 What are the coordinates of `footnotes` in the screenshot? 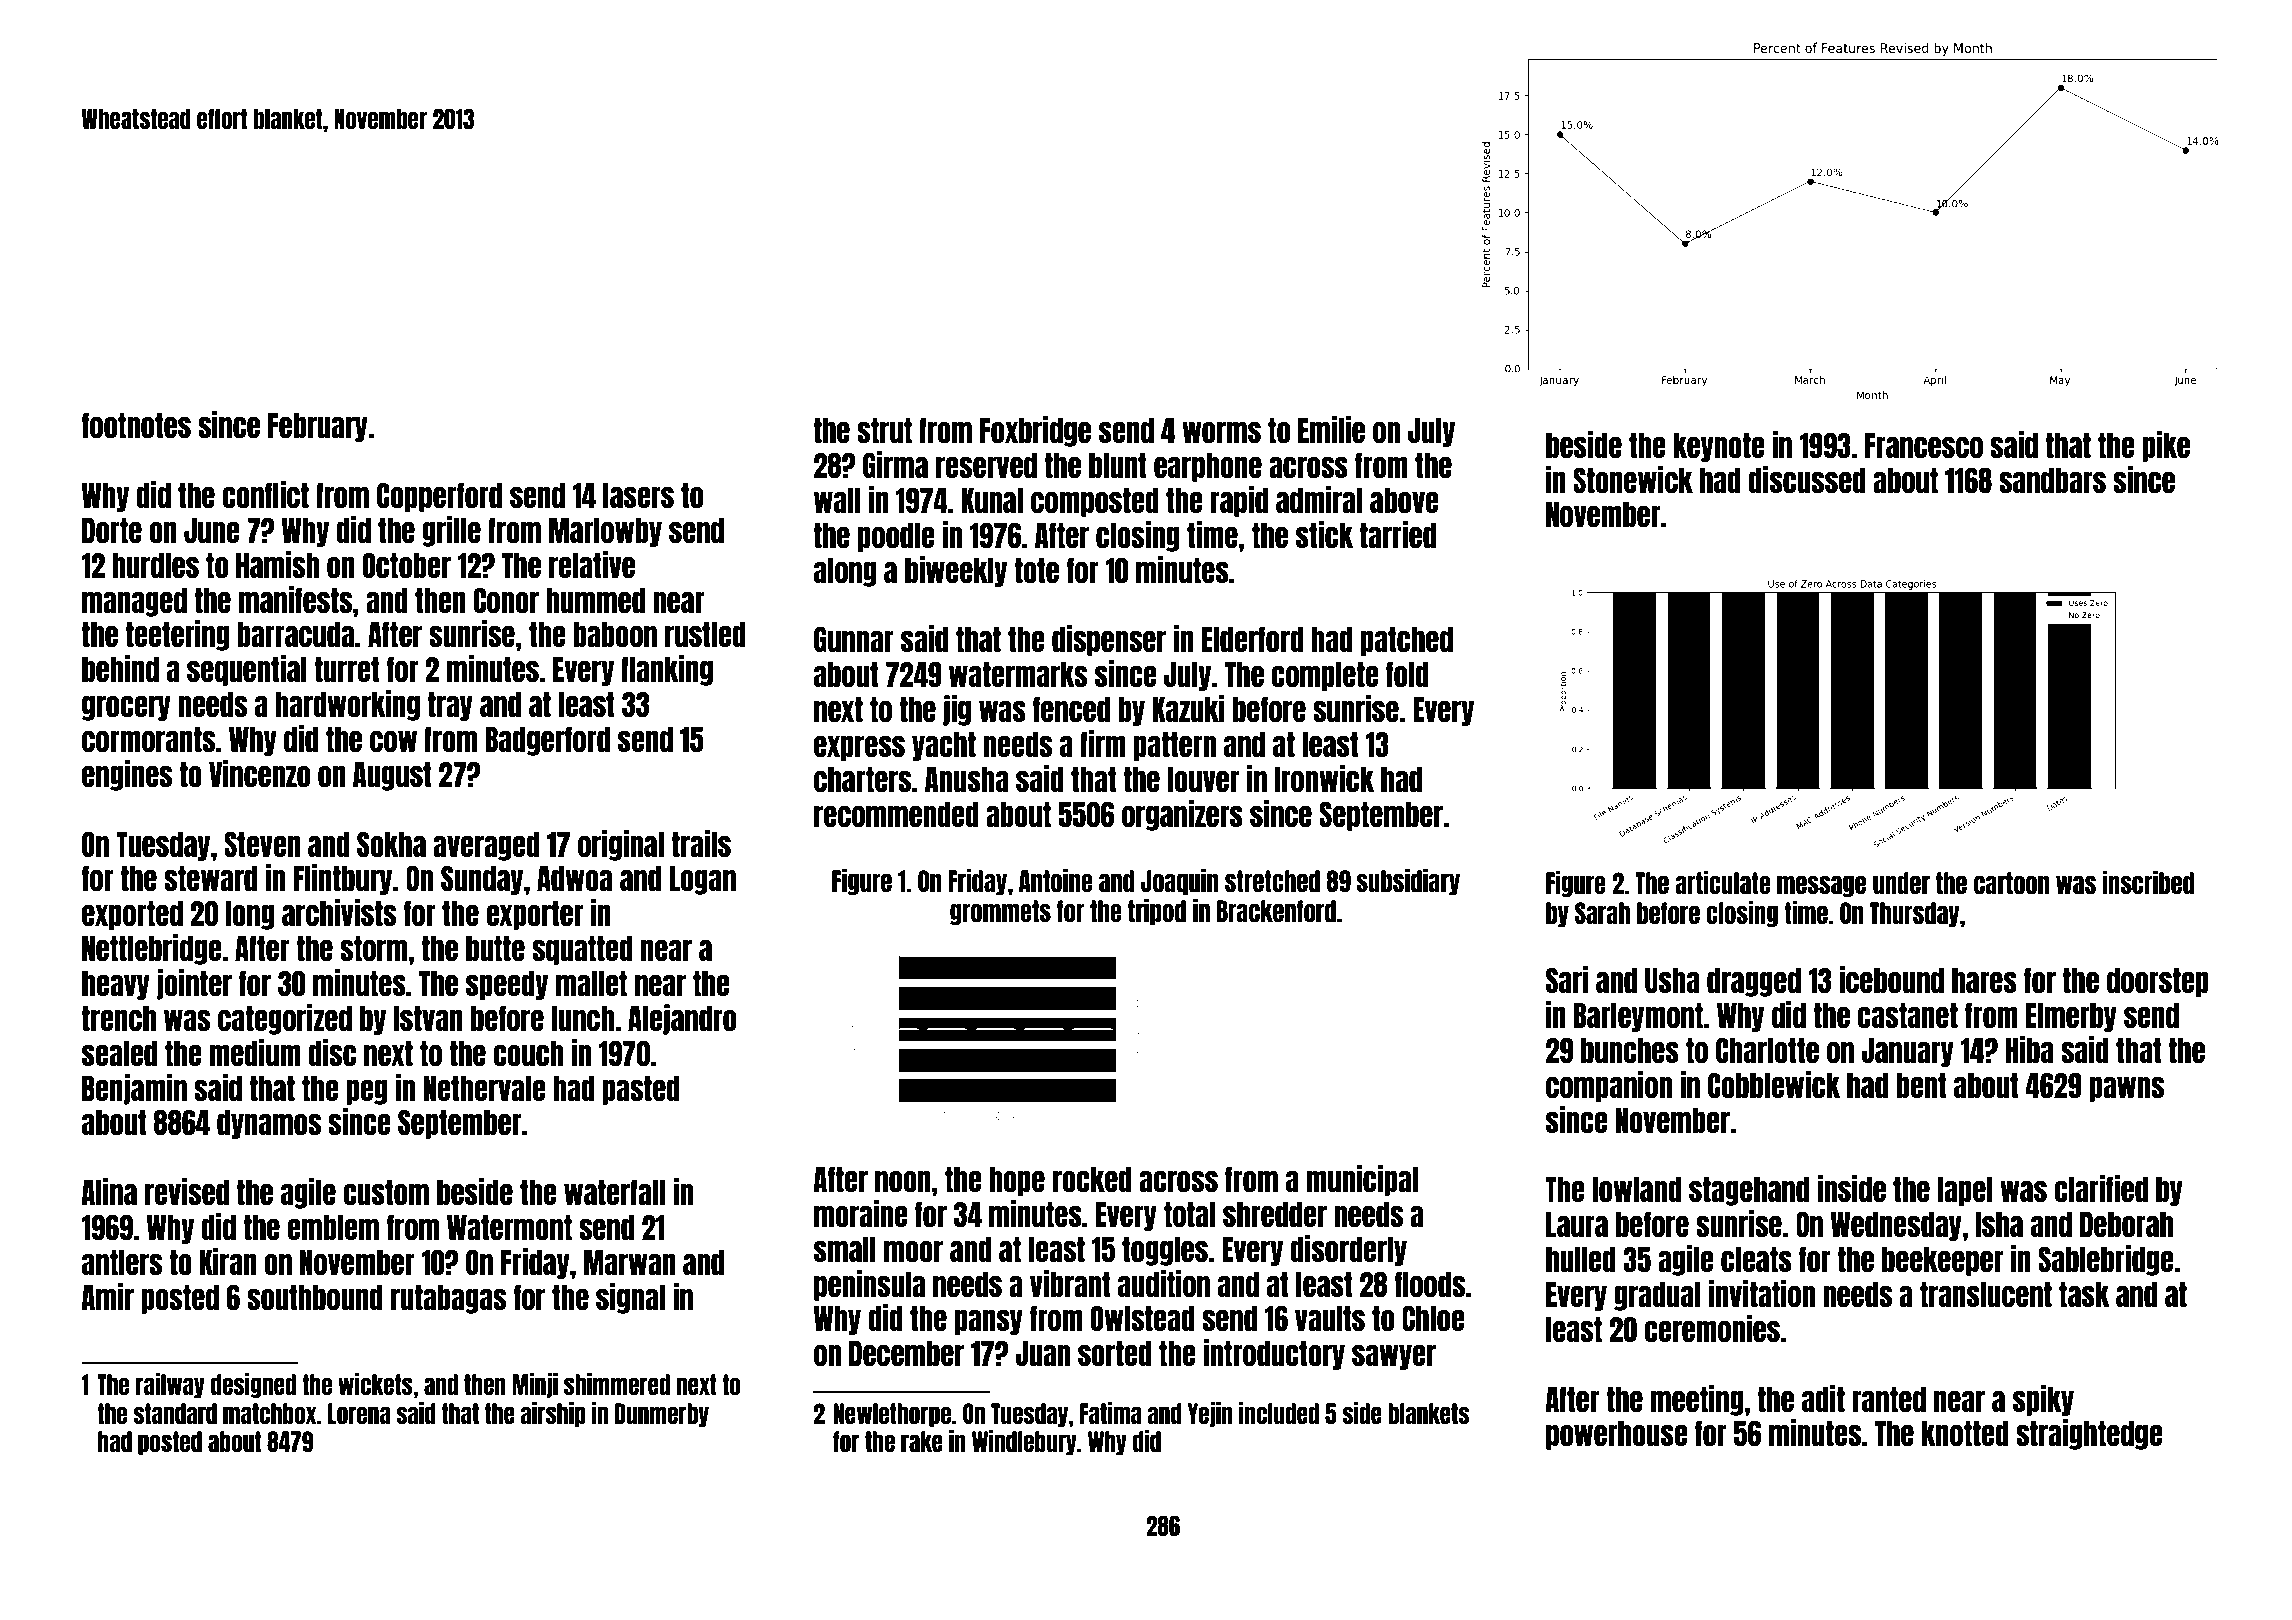 It's located at (136, 425).
